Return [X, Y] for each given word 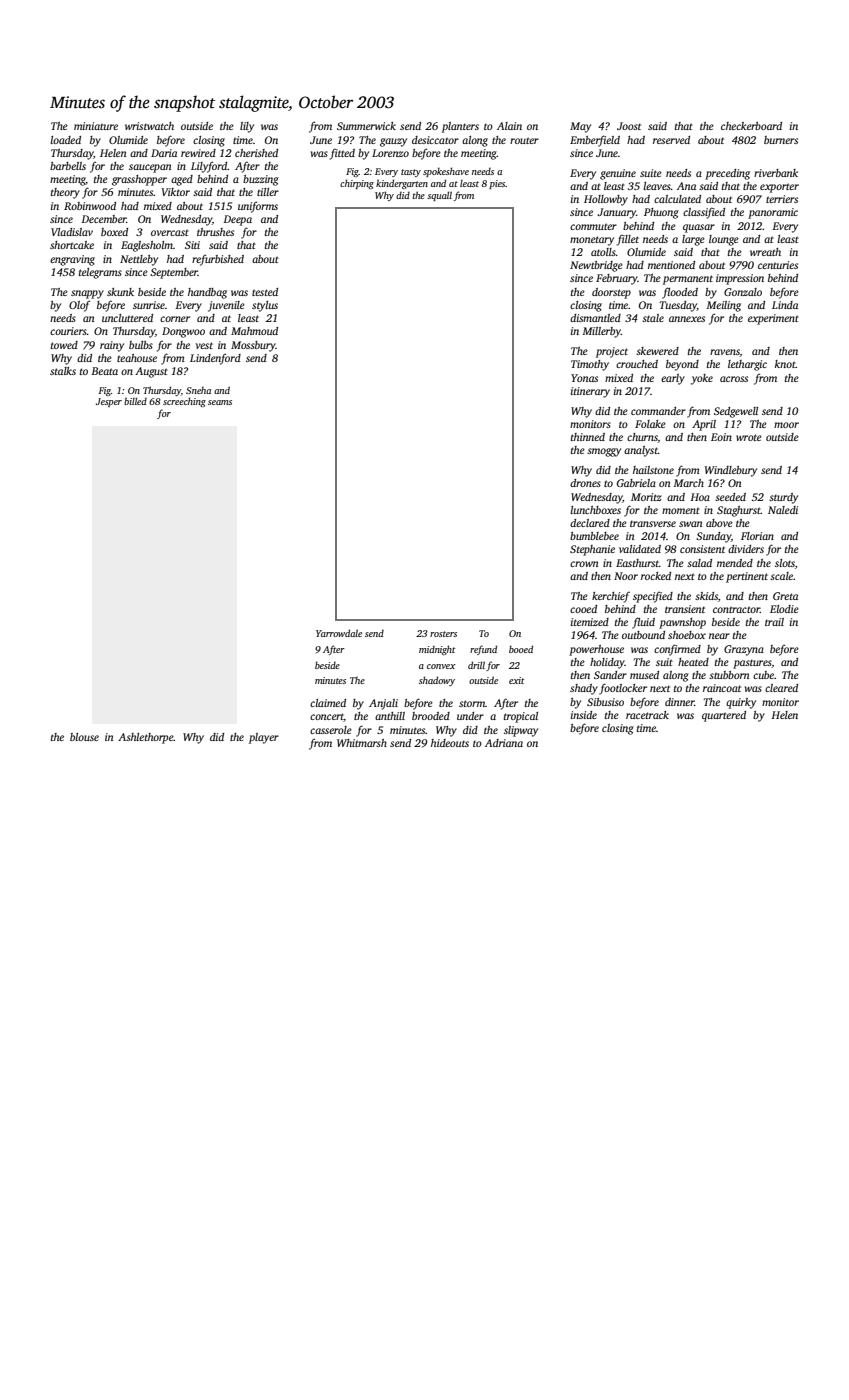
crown [584, 564]
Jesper [109, 402]
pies [497, 184]
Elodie [784, 609]
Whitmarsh [362, 743]
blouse [84, 737]
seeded [730, 497]
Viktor [176, 192]
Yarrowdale [339, 633]
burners [781, 140]
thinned [588, 437]
